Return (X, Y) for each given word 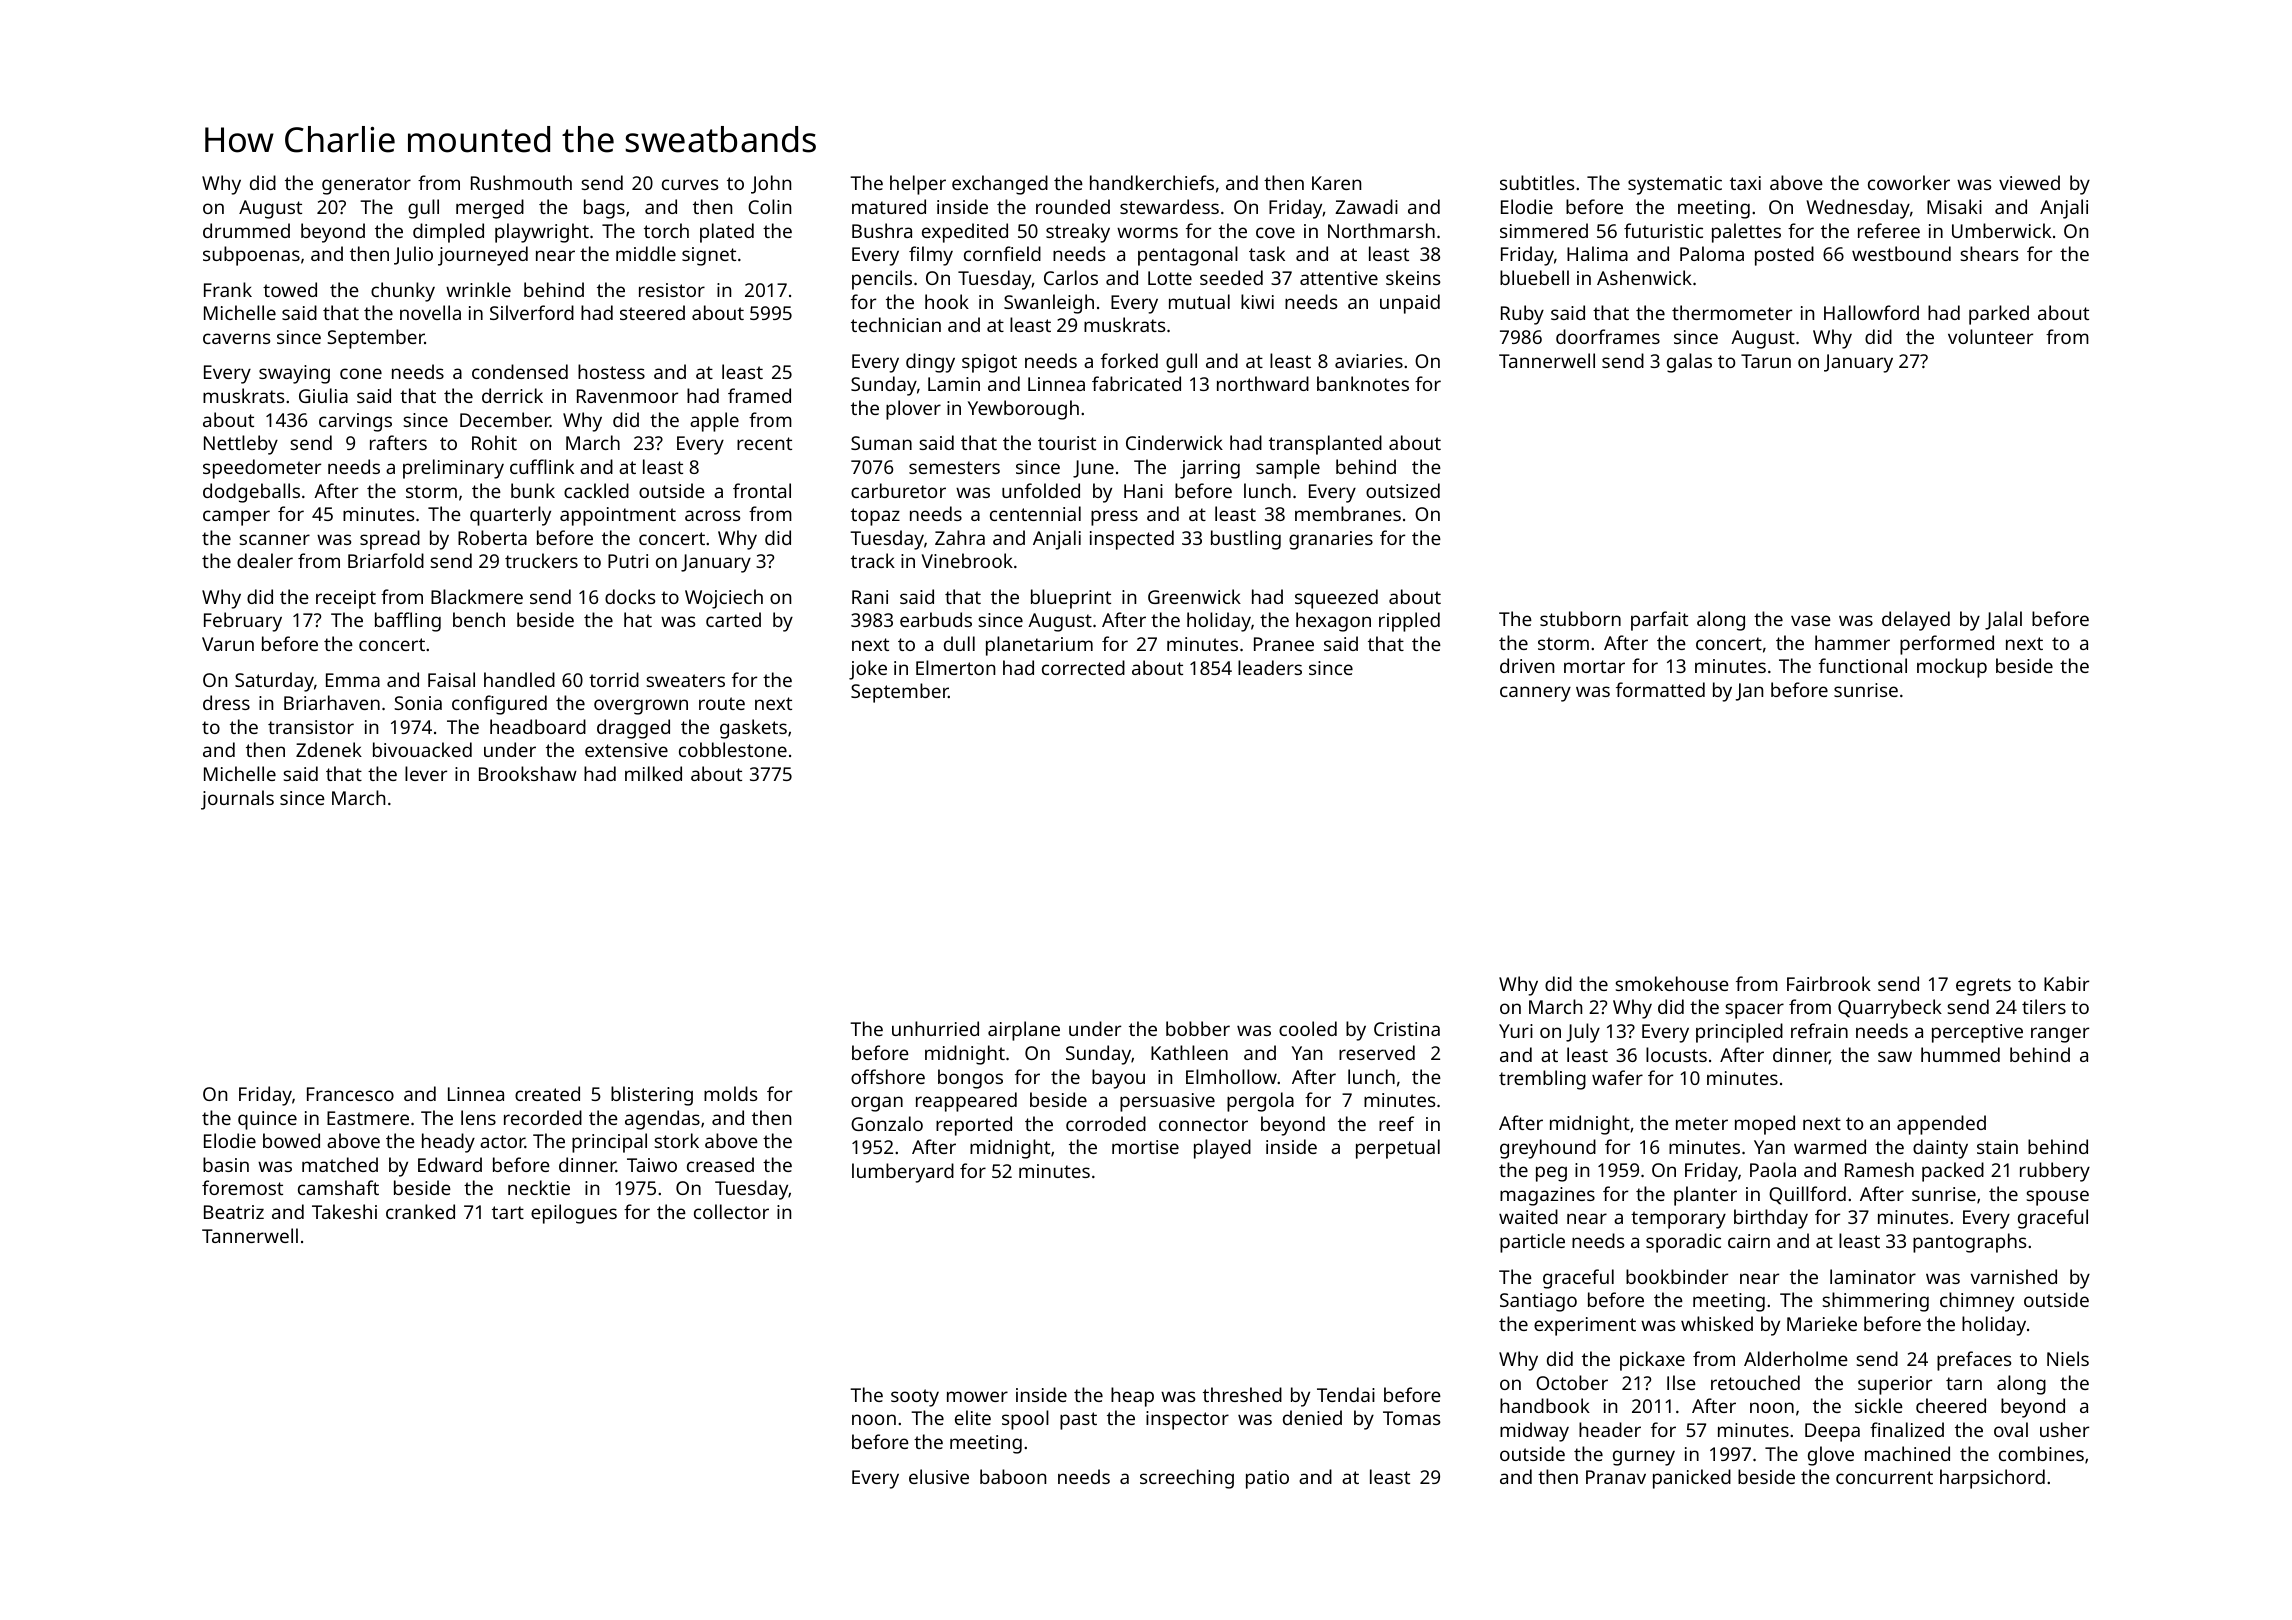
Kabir (2066, 983)
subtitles (1537, 182)
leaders (1270, 667)
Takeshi (344, 1211)
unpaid (1410, 304)
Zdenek (329, 749)
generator (366, 186)
